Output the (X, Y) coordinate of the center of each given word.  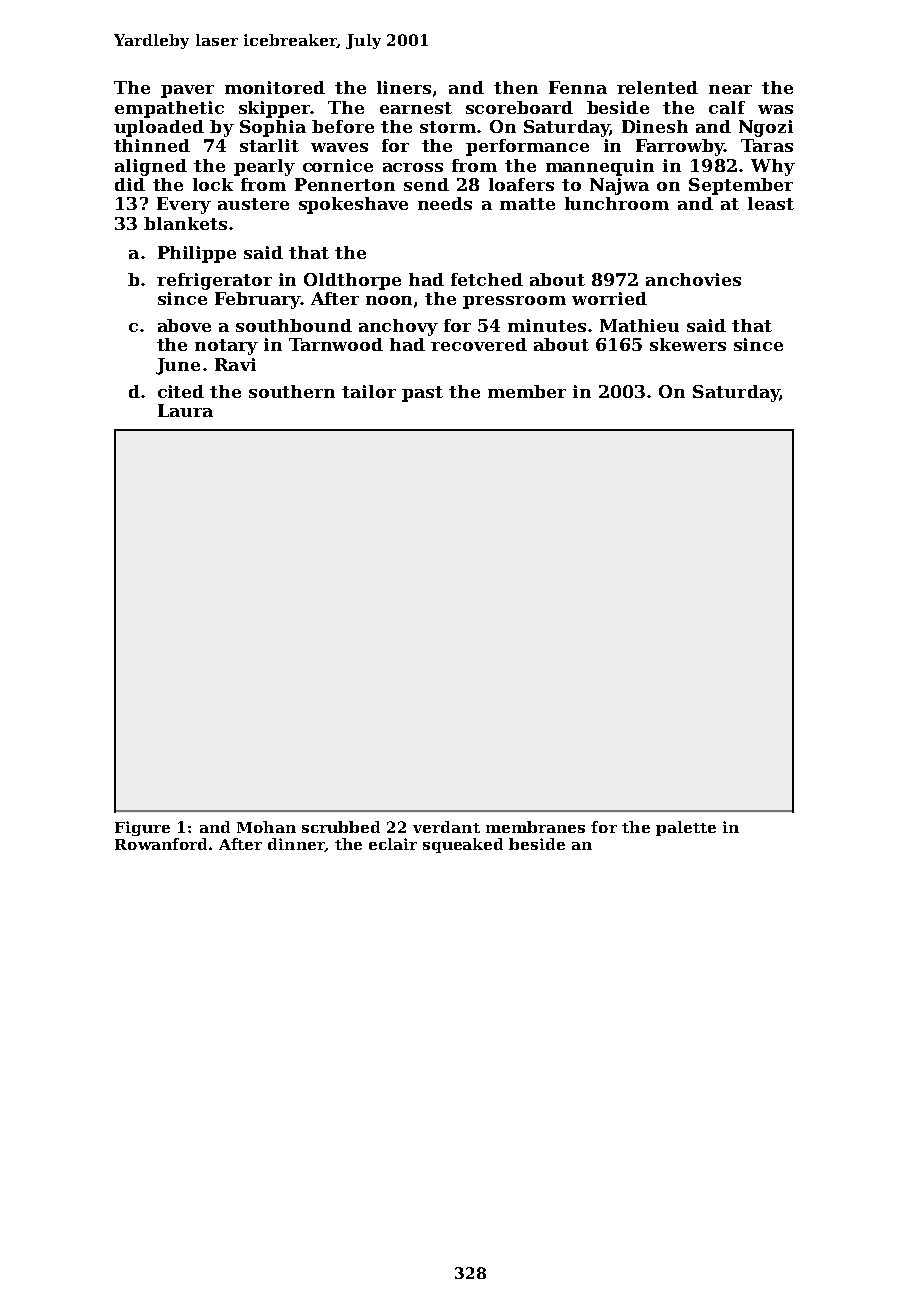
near (730, 89)
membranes (535, 827)
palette (686, 828)
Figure (142, 828)
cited (181, 391)
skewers (688, 344)
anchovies (693, 279)
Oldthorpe (352, 281)
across (413, 167)
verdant (446, 827)
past (422, 394)
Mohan (266, 827)
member (527, 391)
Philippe (197, 254)
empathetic (169, 109)
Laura (185, 410)
